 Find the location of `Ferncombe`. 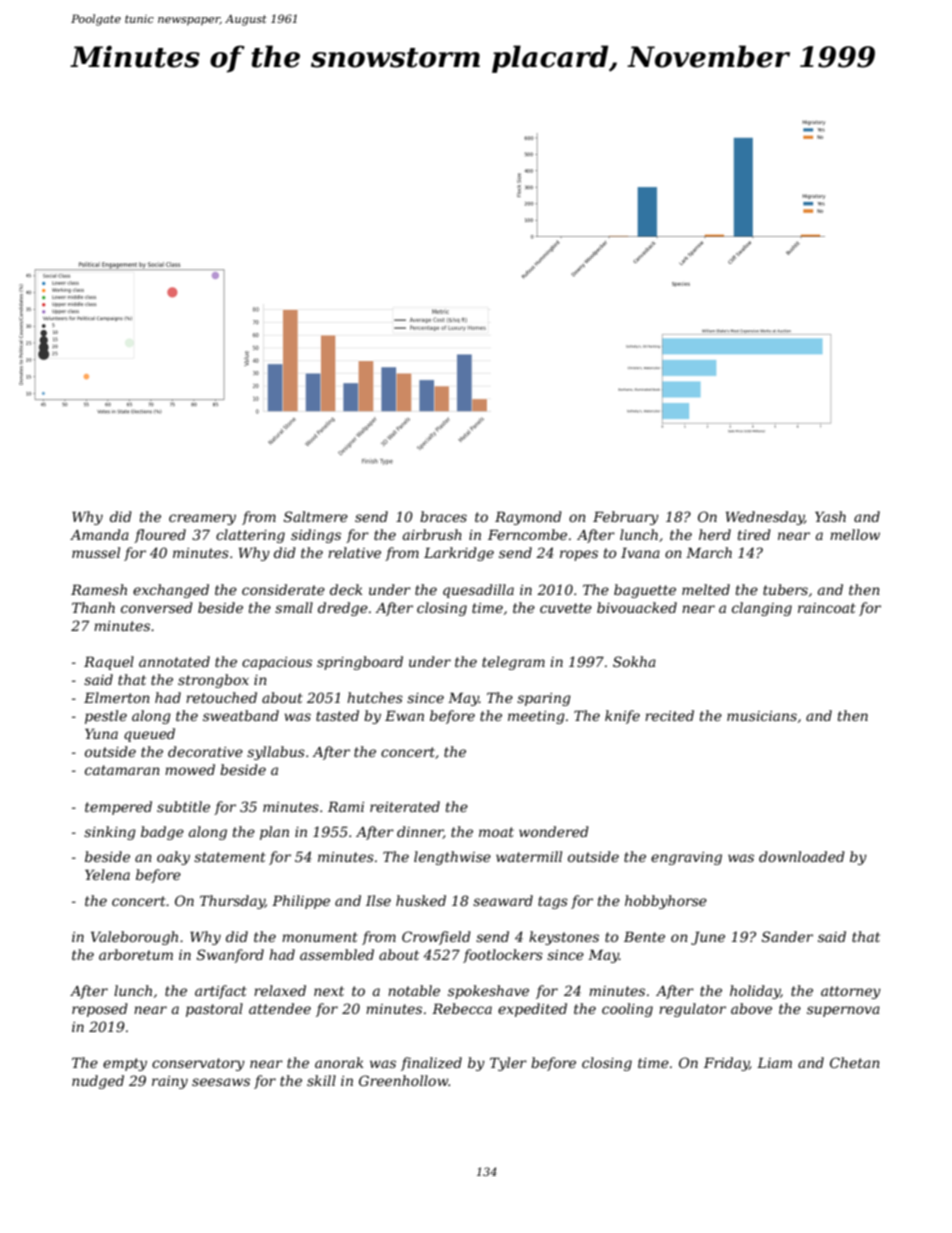

Ferncombe is located at coordinates (527, 534).
